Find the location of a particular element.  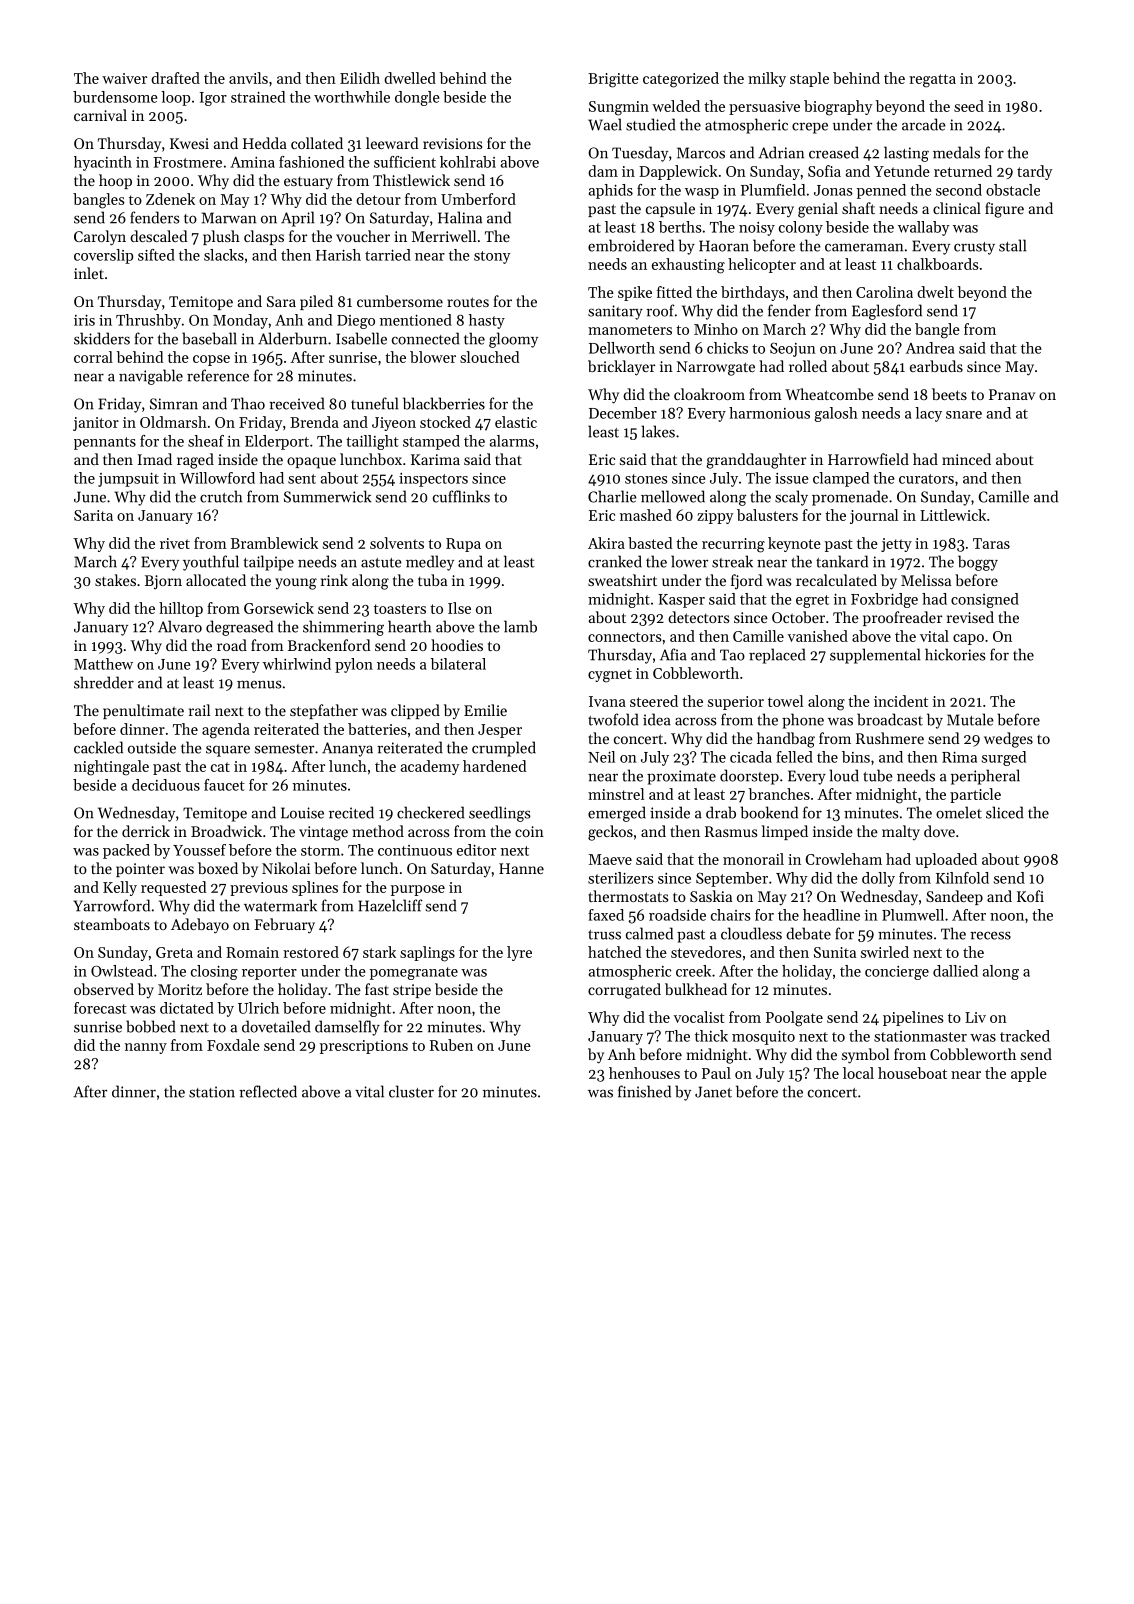

concierge is located at coordinates (897, 973).
